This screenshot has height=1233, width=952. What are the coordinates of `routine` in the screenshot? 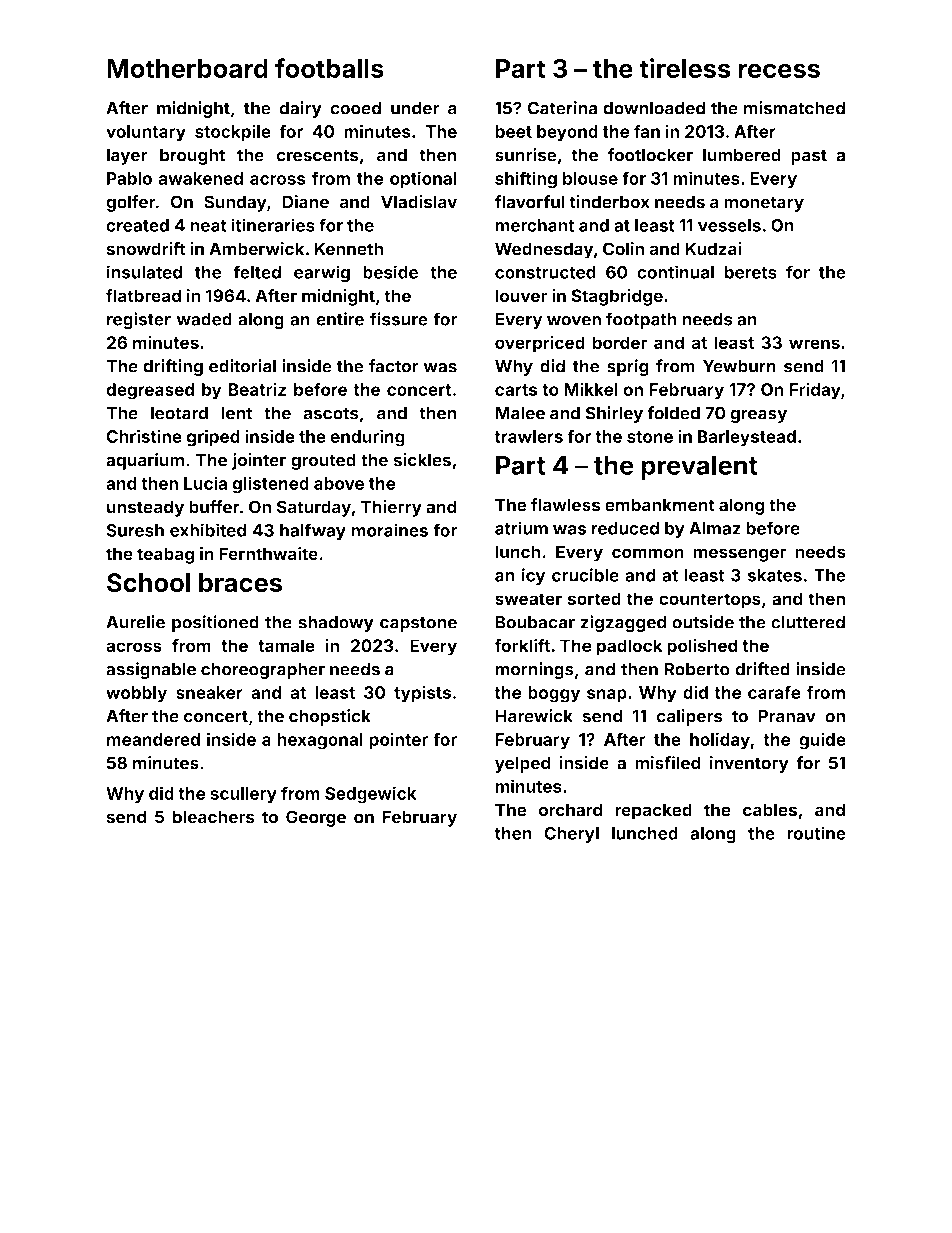 It's located at (816, 833).
